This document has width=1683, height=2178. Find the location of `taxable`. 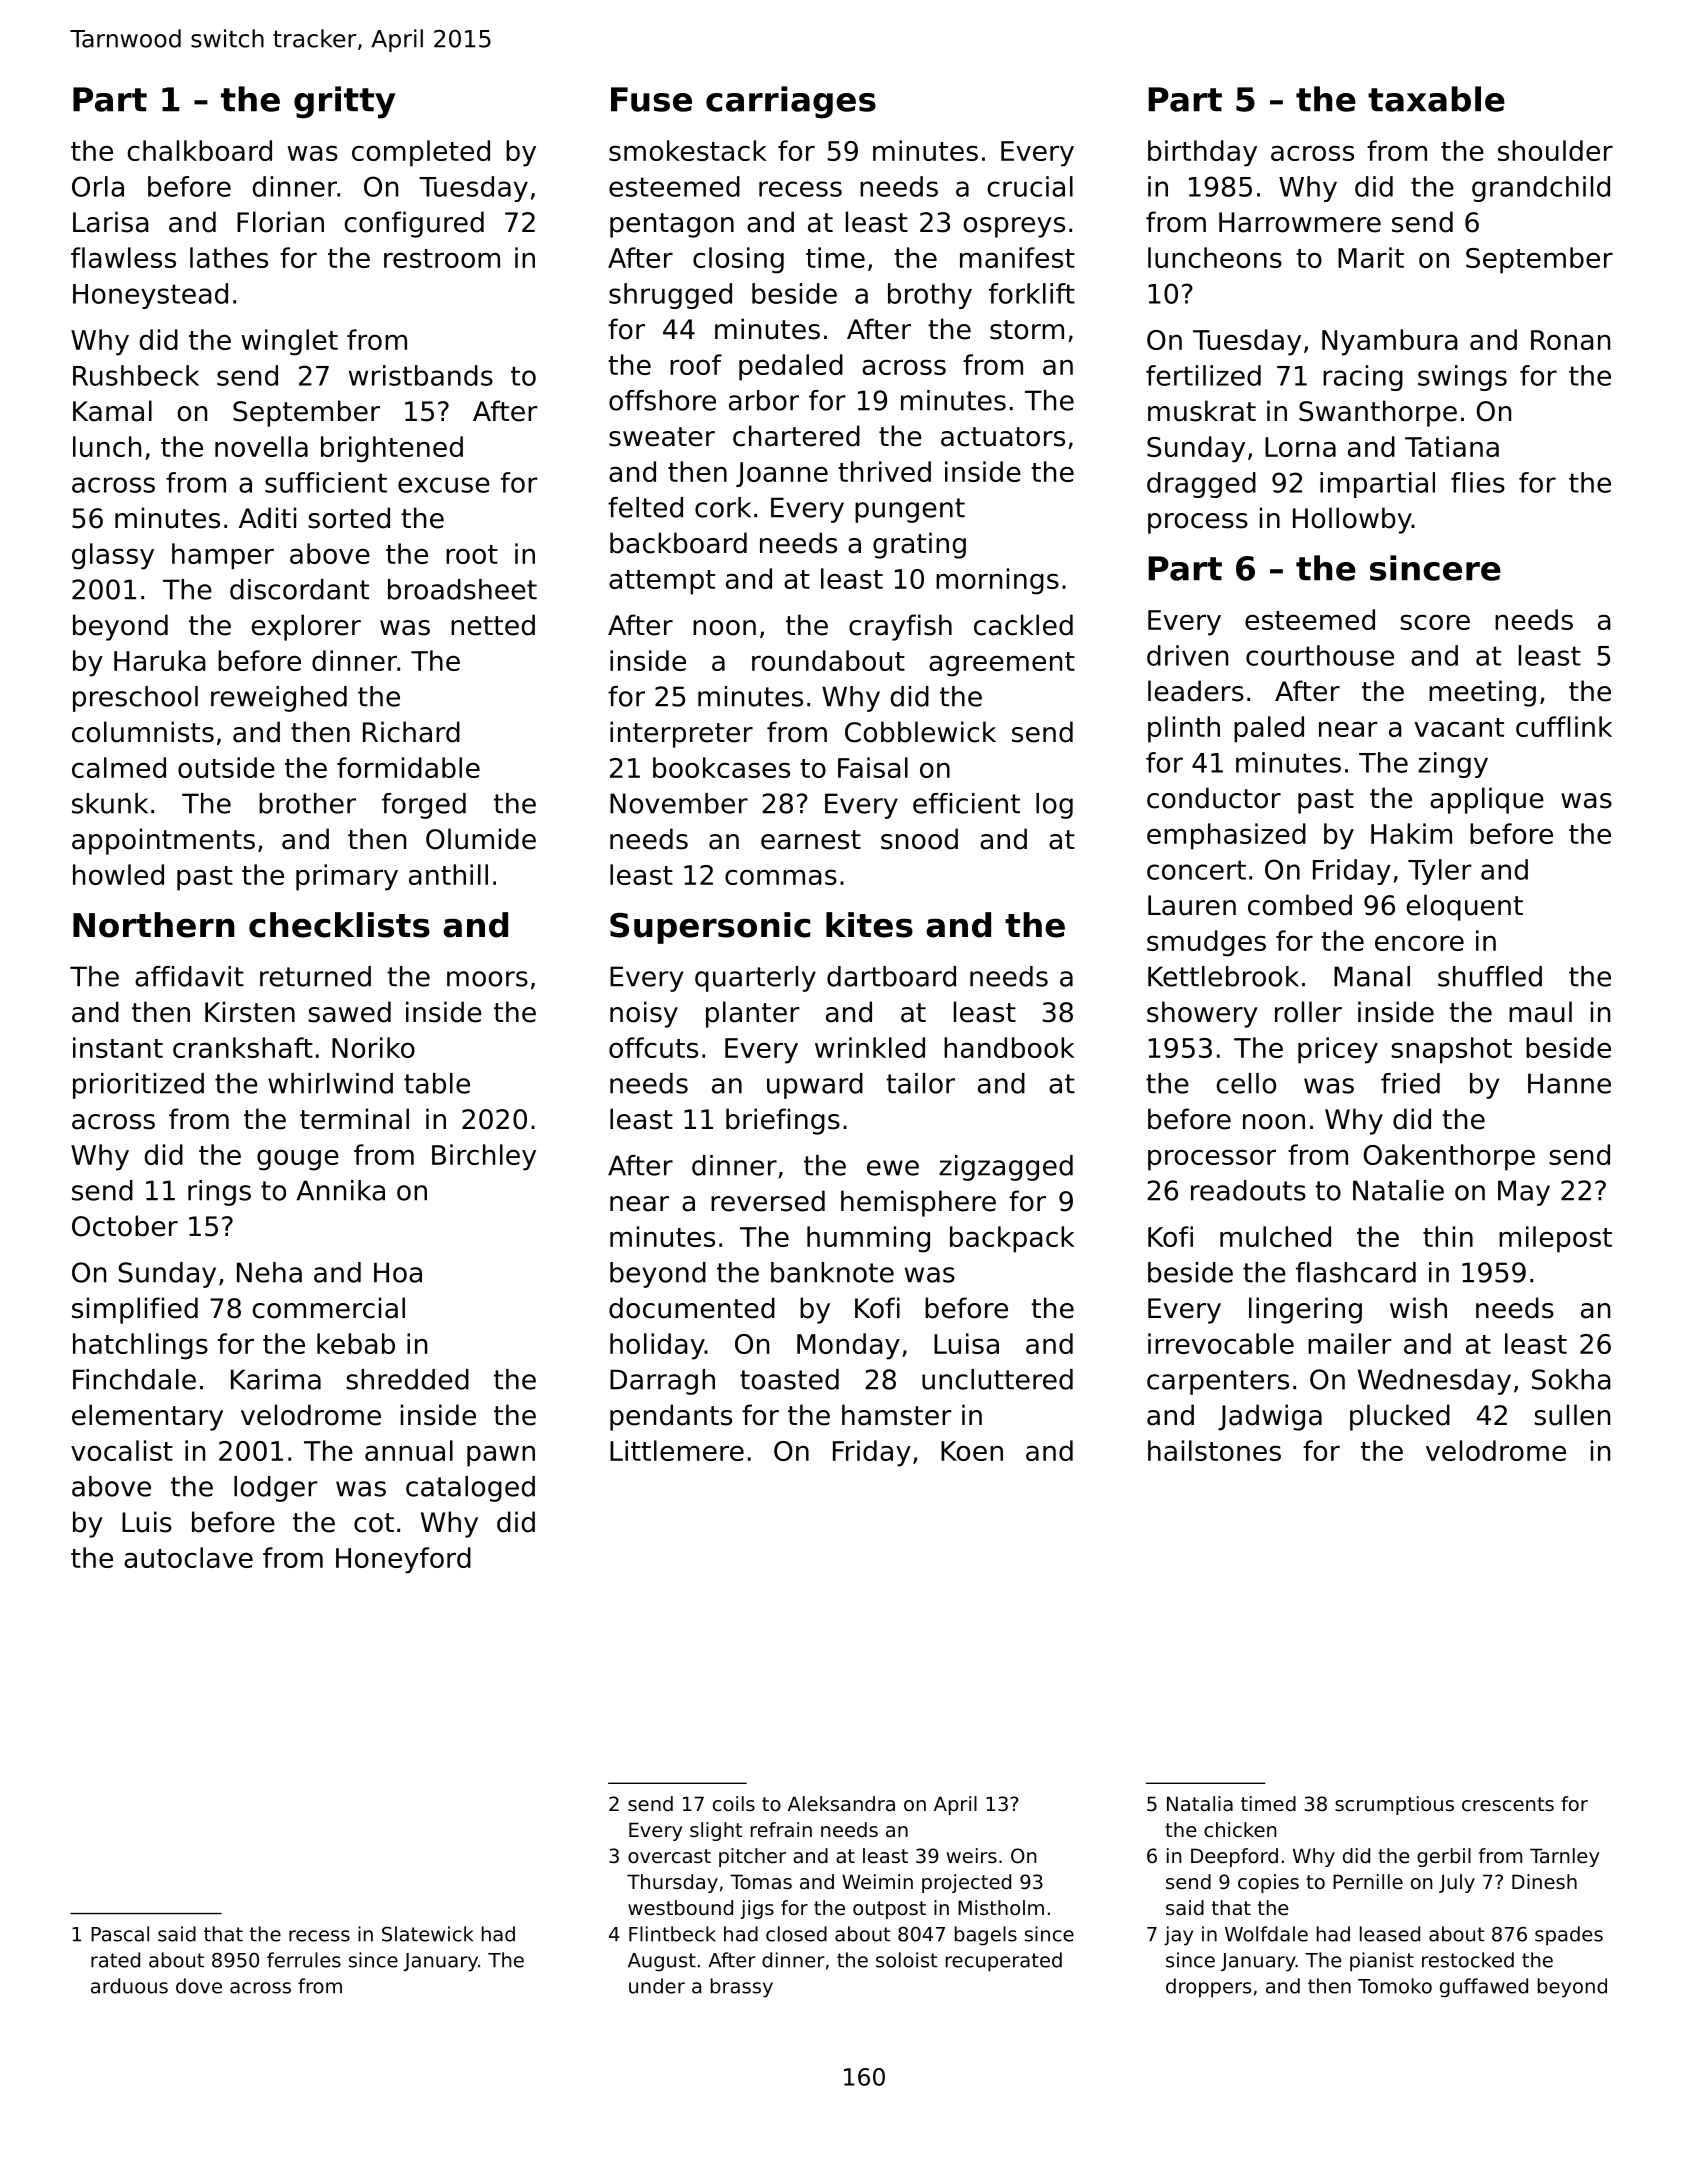

taxable is located at coordinates (1436, 99).
